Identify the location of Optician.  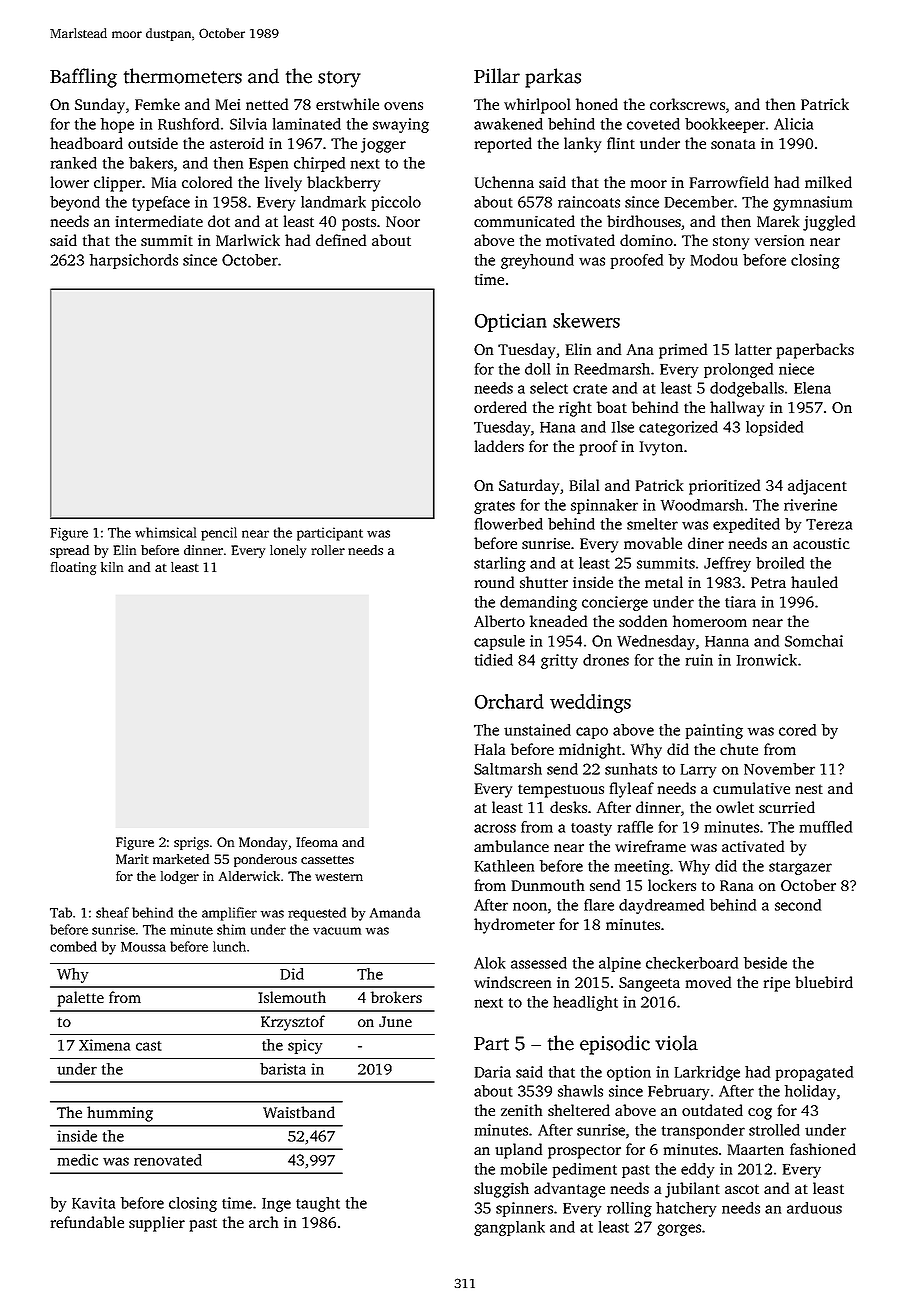
(511, 322).
